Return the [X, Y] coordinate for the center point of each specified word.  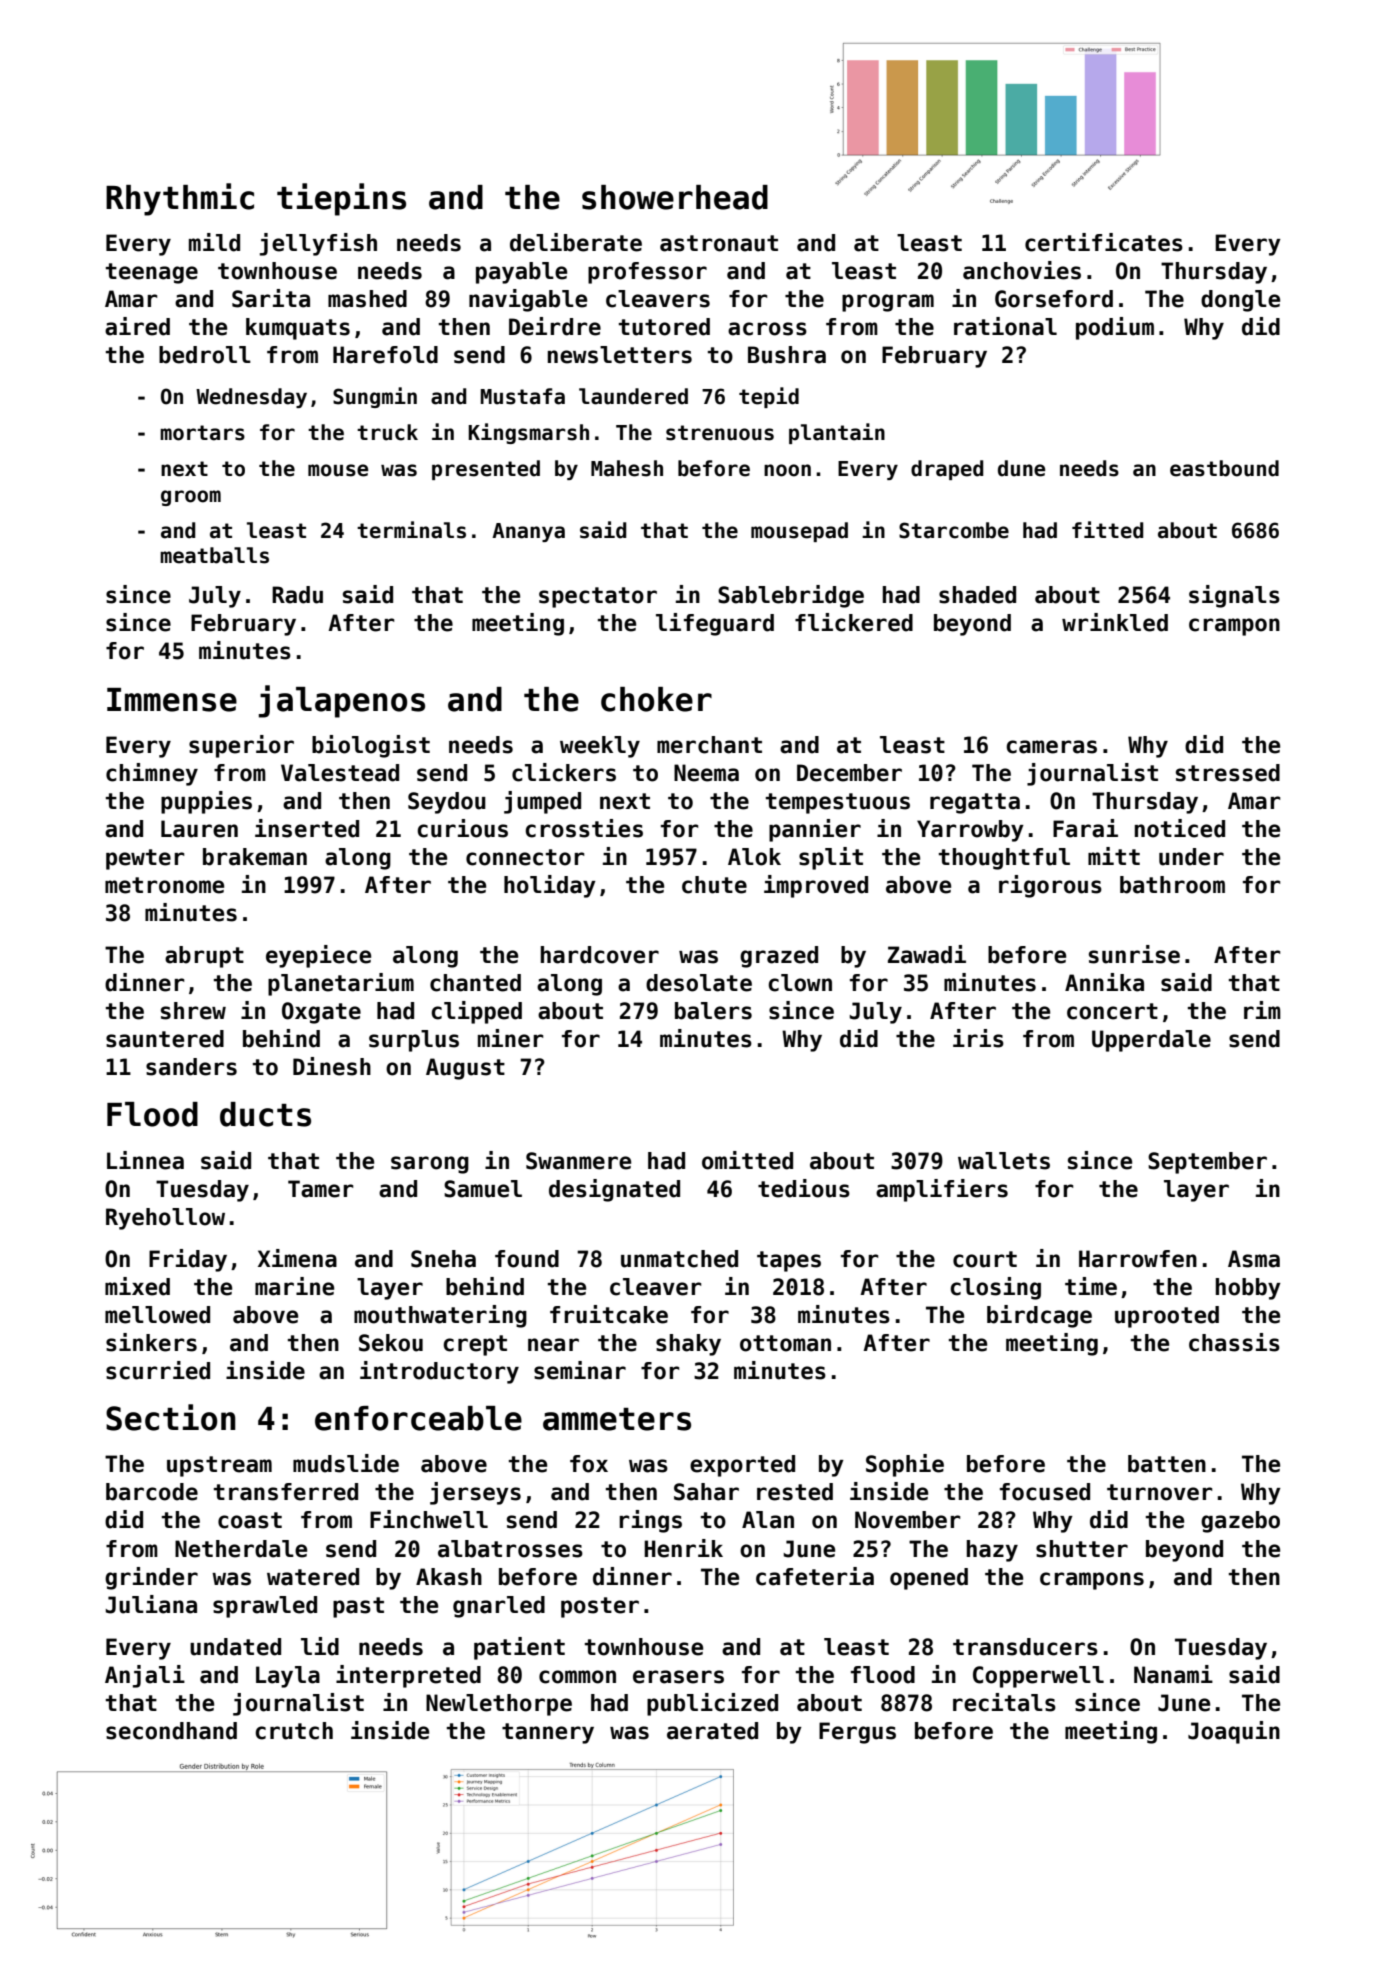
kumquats [298, 329]
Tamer [321, 1189]
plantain [837, 433]
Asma [1254, 1259]
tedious [804, 1188]
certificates [1104, 242]
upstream [219, 1466]
